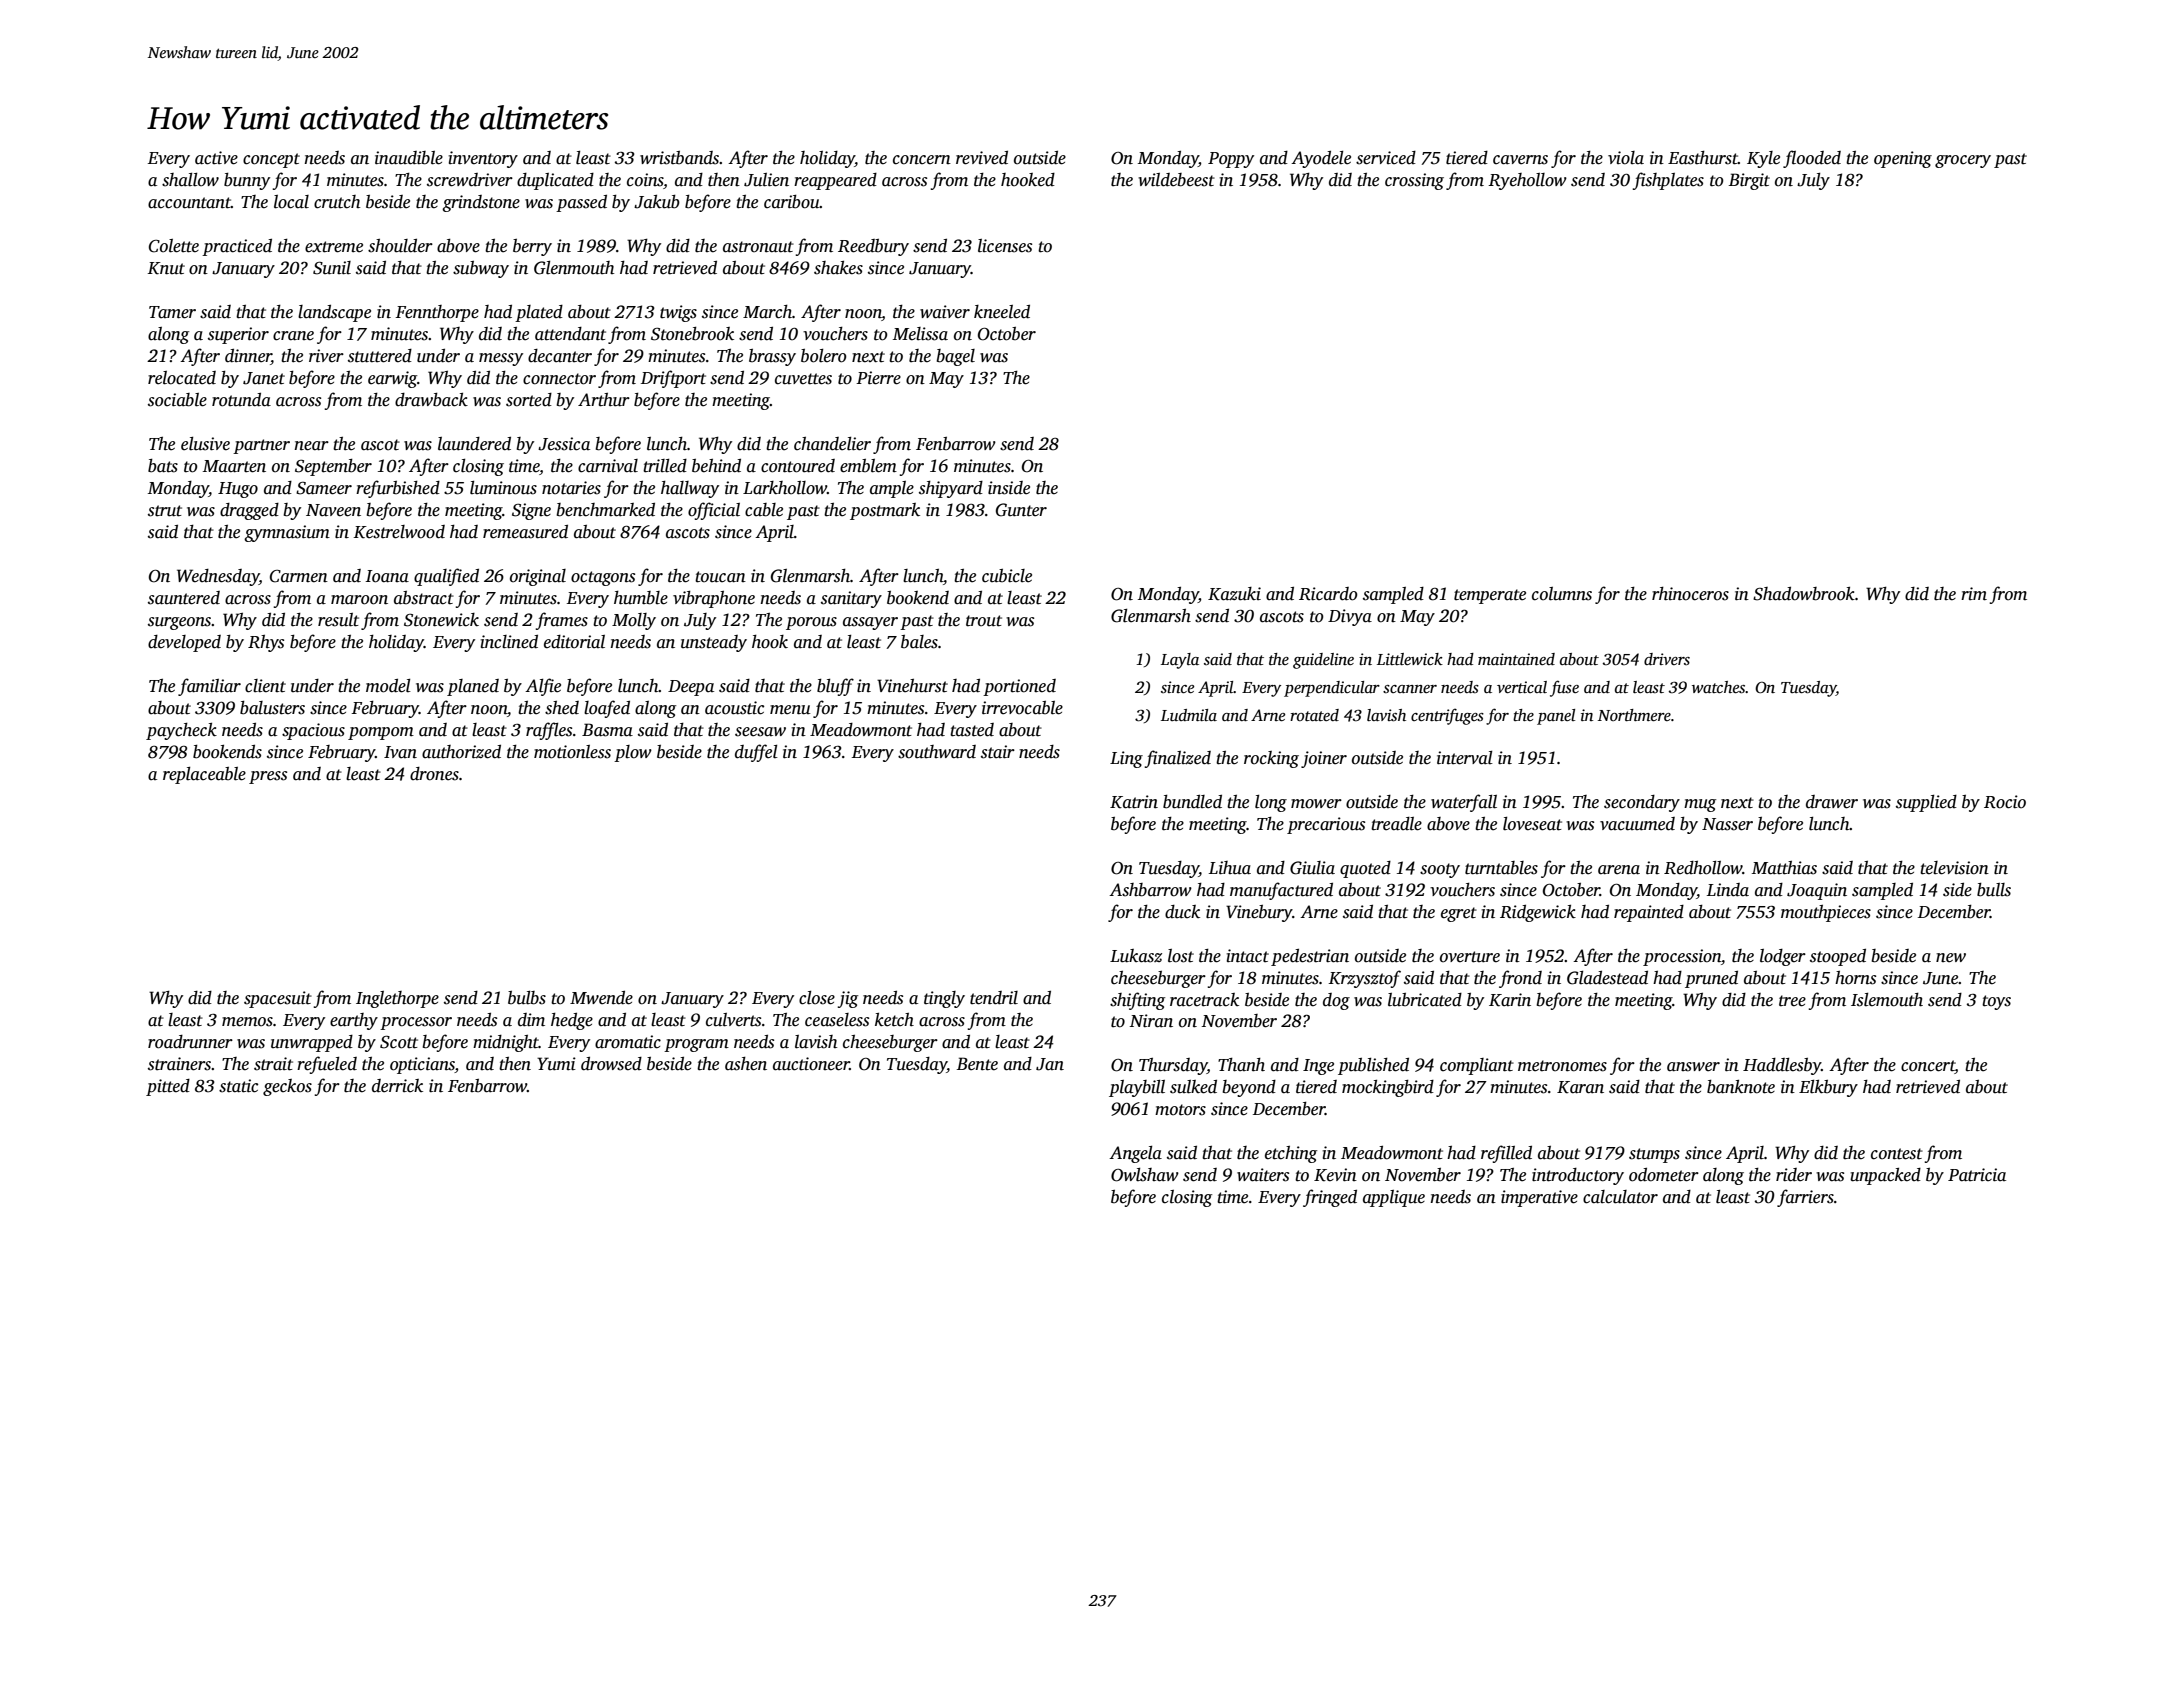  What do you see at coordinates (937, 752) in the page?
I see `southward` at bounding box center [937, 752].
